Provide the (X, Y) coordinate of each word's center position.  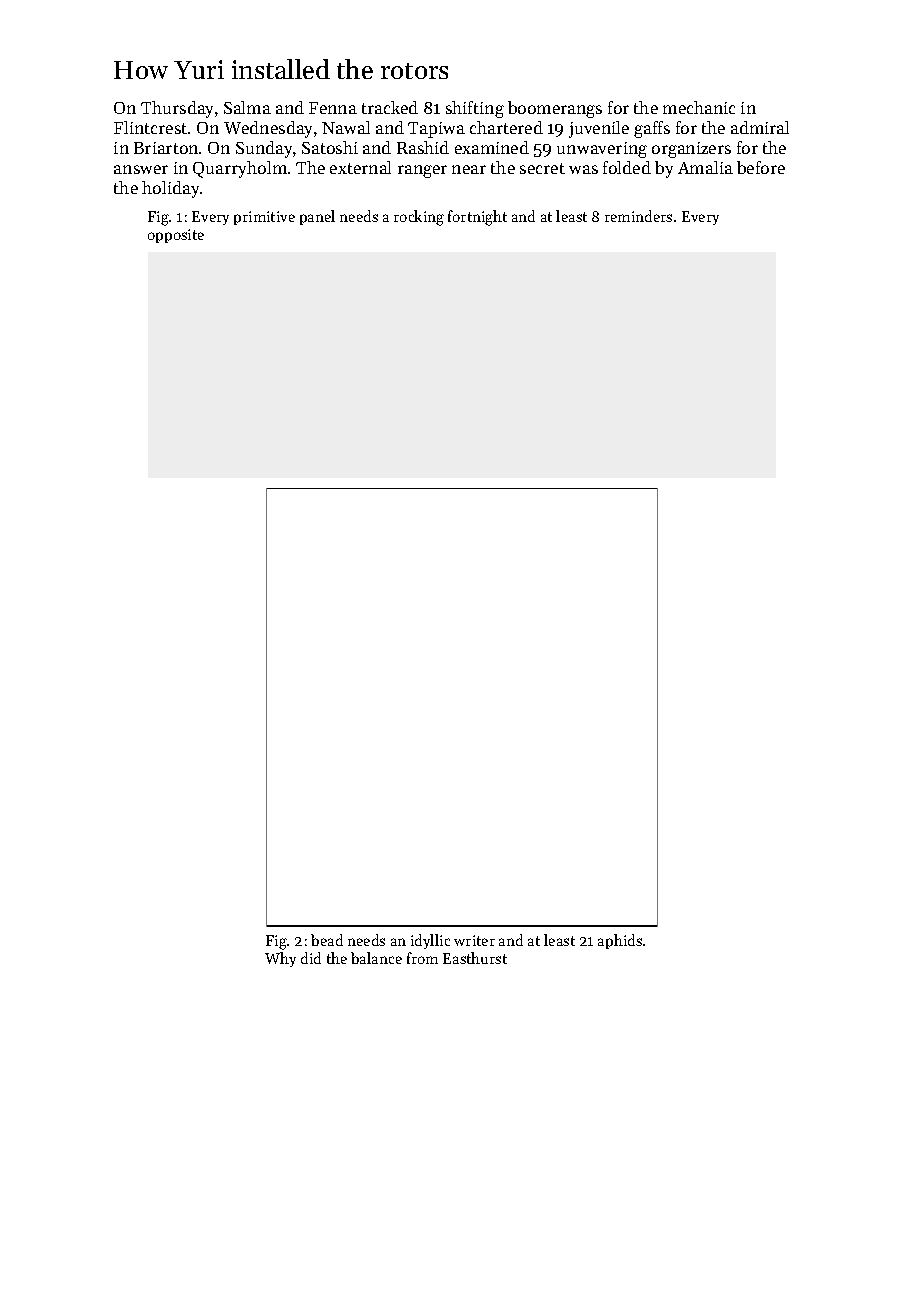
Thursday (177, 109)
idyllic (430, 941)
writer (474, 940)
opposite (176, 236)
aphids (620, 941)
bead (327, 940)
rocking (419, 218)
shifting (475, 109)
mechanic (699, 107)
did (311, 958)
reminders (638, 216)
